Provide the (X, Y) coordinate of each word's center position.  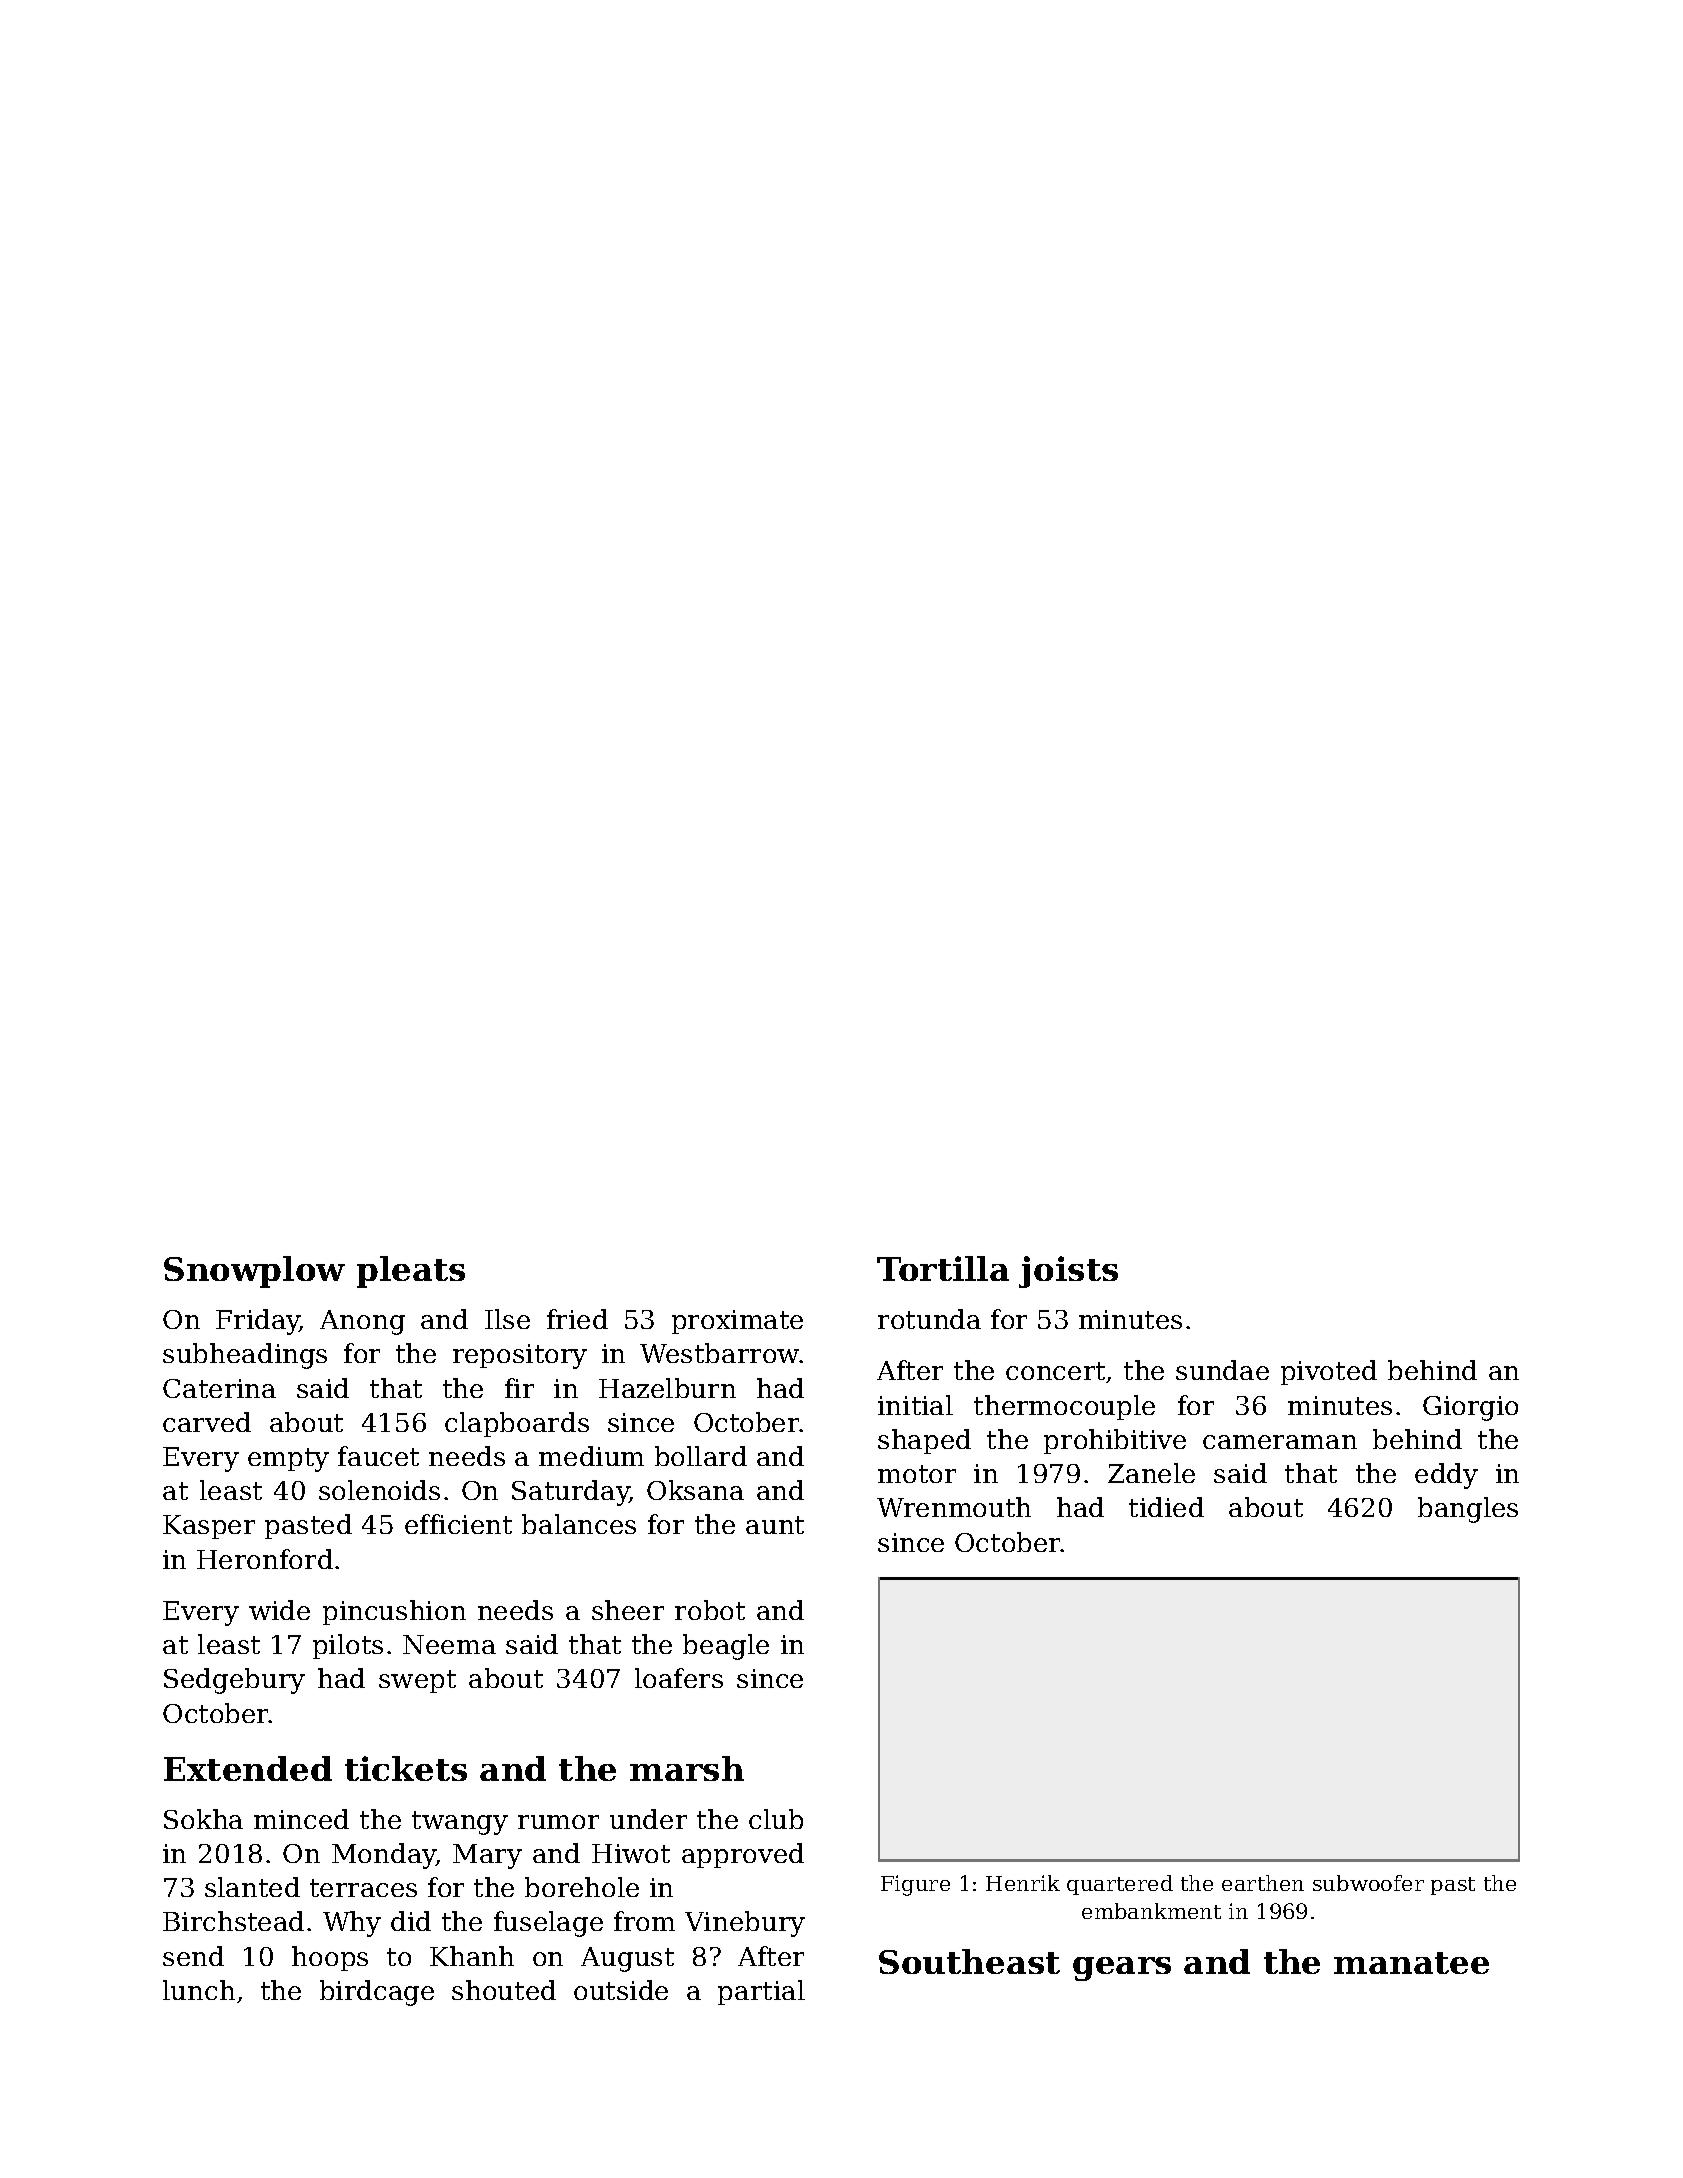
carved (207, 1422)
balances (579, 1524)
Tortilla (943, 1268)
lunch (199, 1990)
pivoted (1329, 1372)
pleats (411, 1272)
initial (915, 1405)
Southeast (969, 1961)
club (776, 1819)
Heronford (265, 1559)
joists (1068, 1272)
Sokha (203, 1819)
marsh (687, 1768)
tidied (1166, 1507)
